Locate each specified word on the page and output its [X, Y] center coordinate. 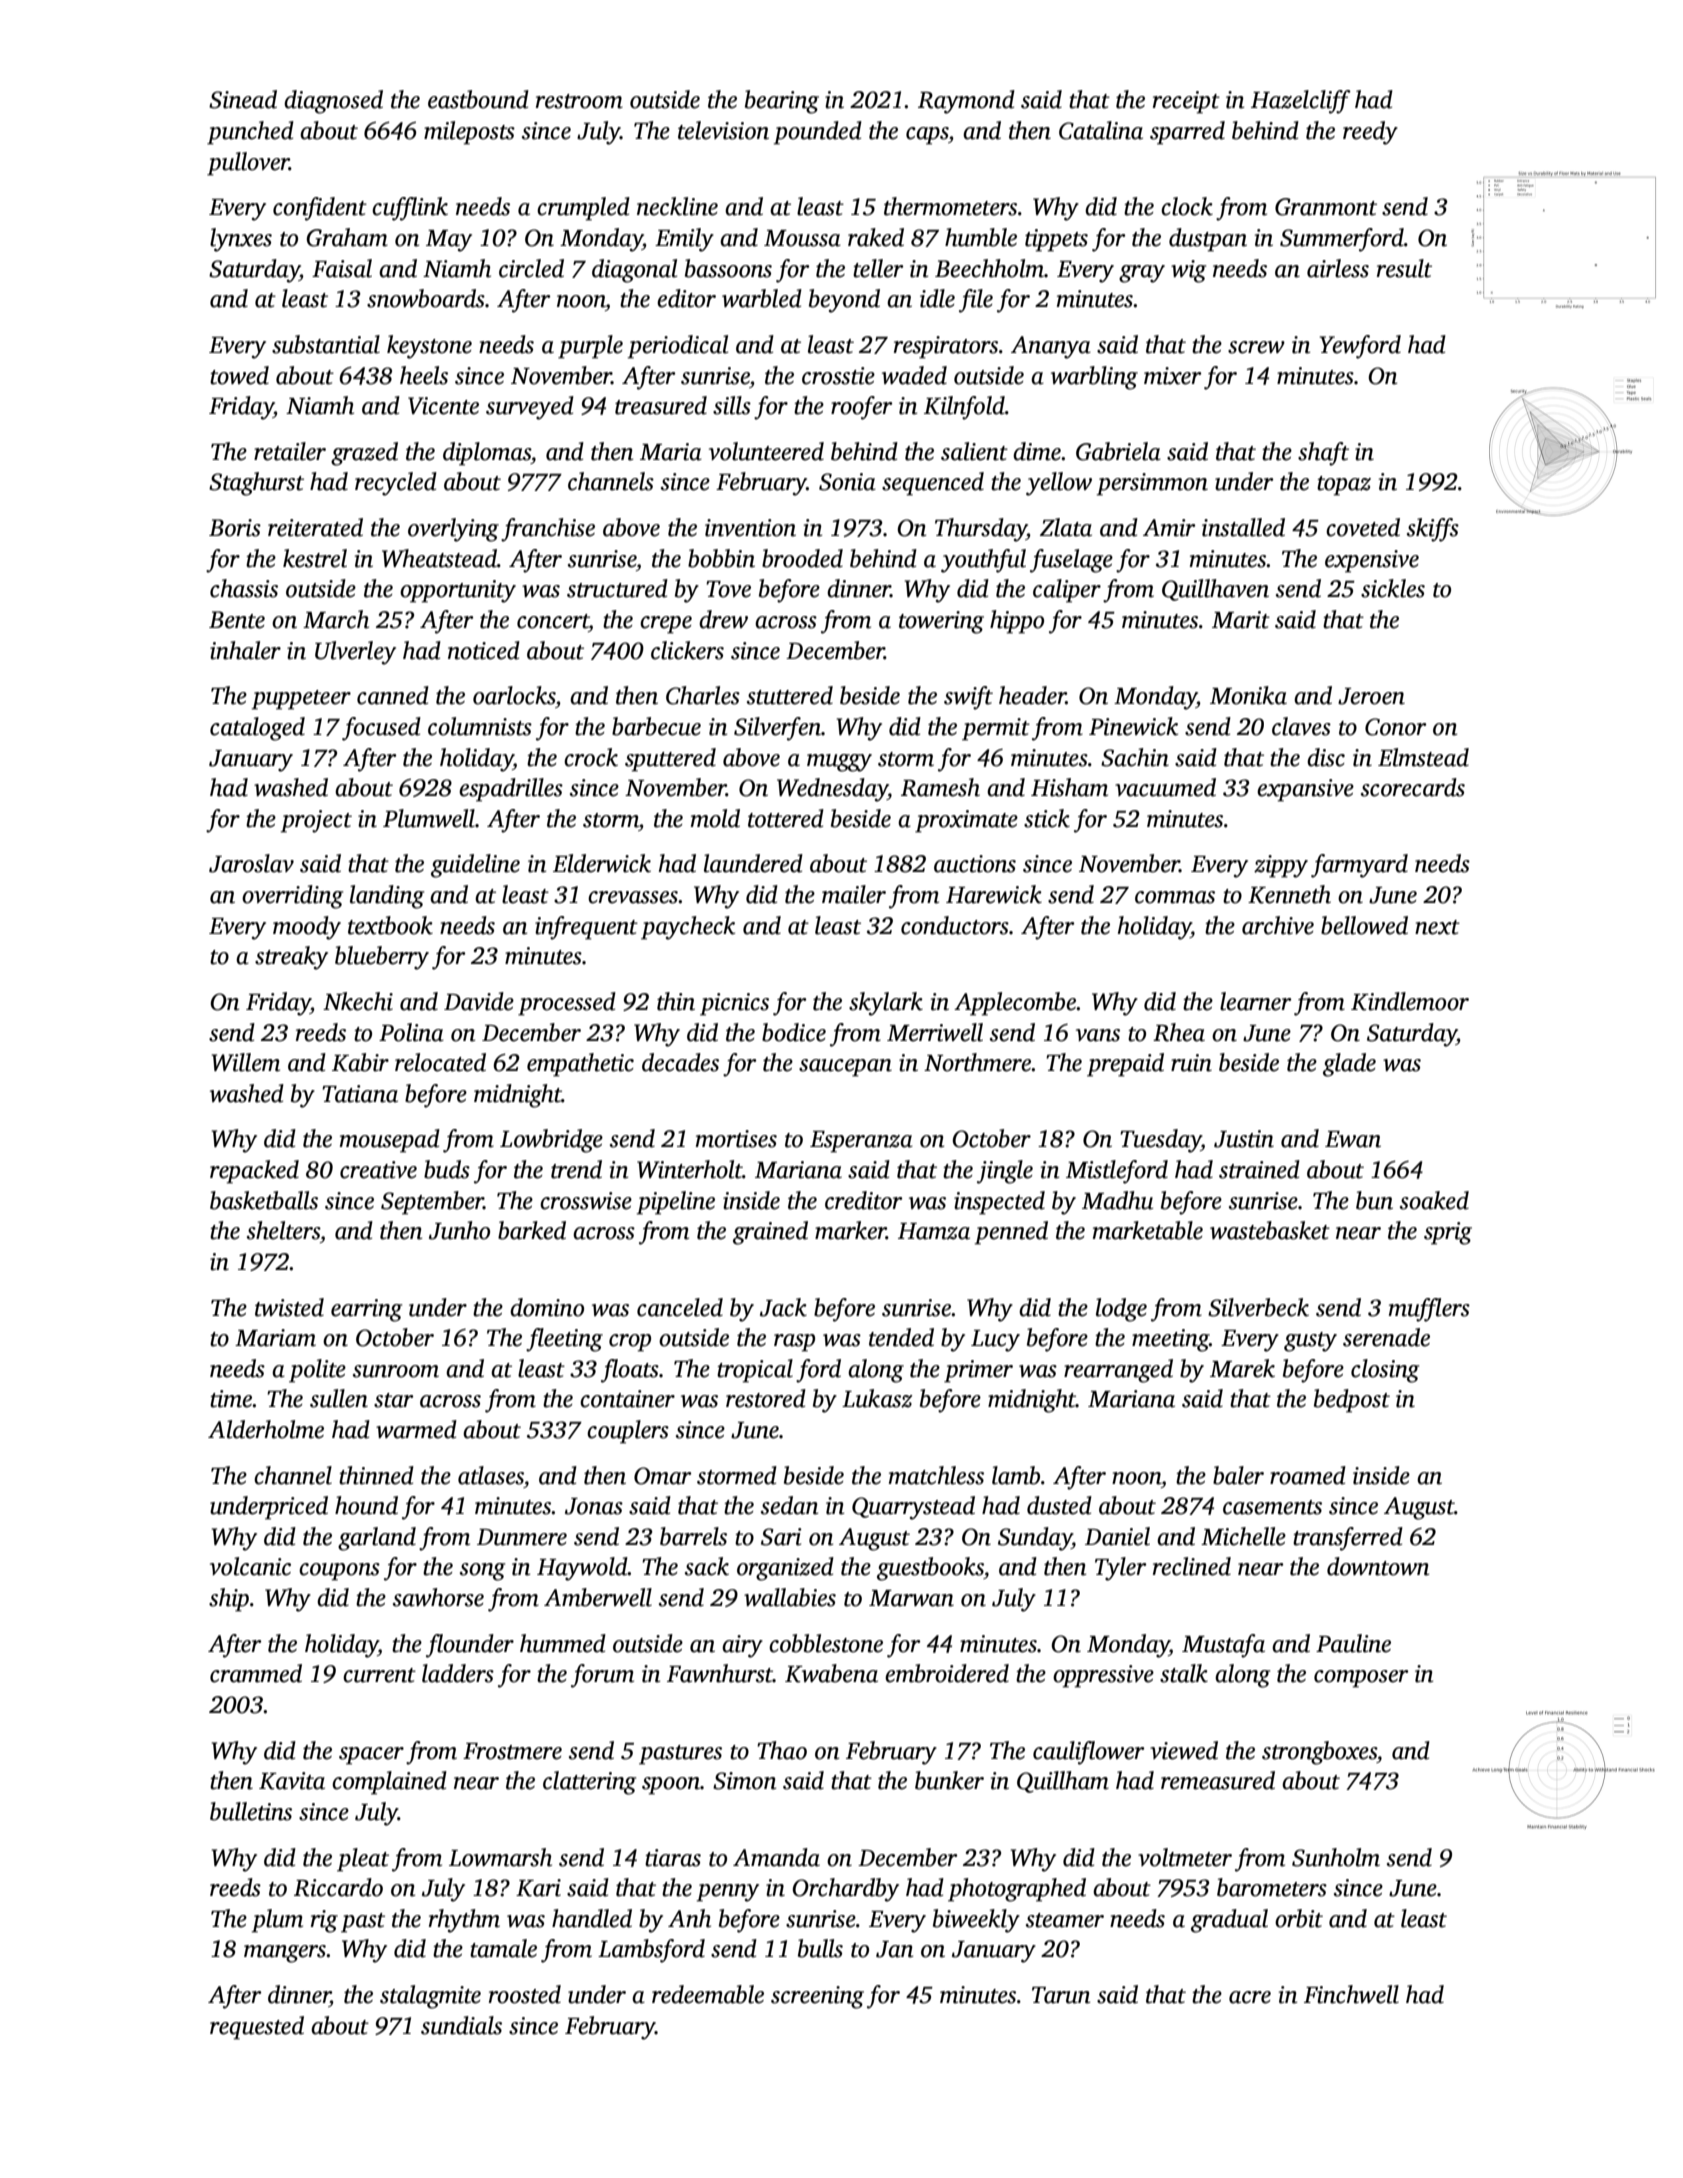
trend [576, 1169]
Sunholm [1336, 1857]
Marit [1241, 620]
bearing [782, 102]
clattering [589, 1783]
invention [750, 528]
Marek [1242, 1368]
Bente [237, 620]
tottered [786, 818]
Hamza [934, 1231]
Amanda [776, 1857]
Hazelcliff [1301, 102]
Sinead [243, 99]
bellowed [1364, 925]
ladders [458, 1673]
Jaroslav [251, 863]
